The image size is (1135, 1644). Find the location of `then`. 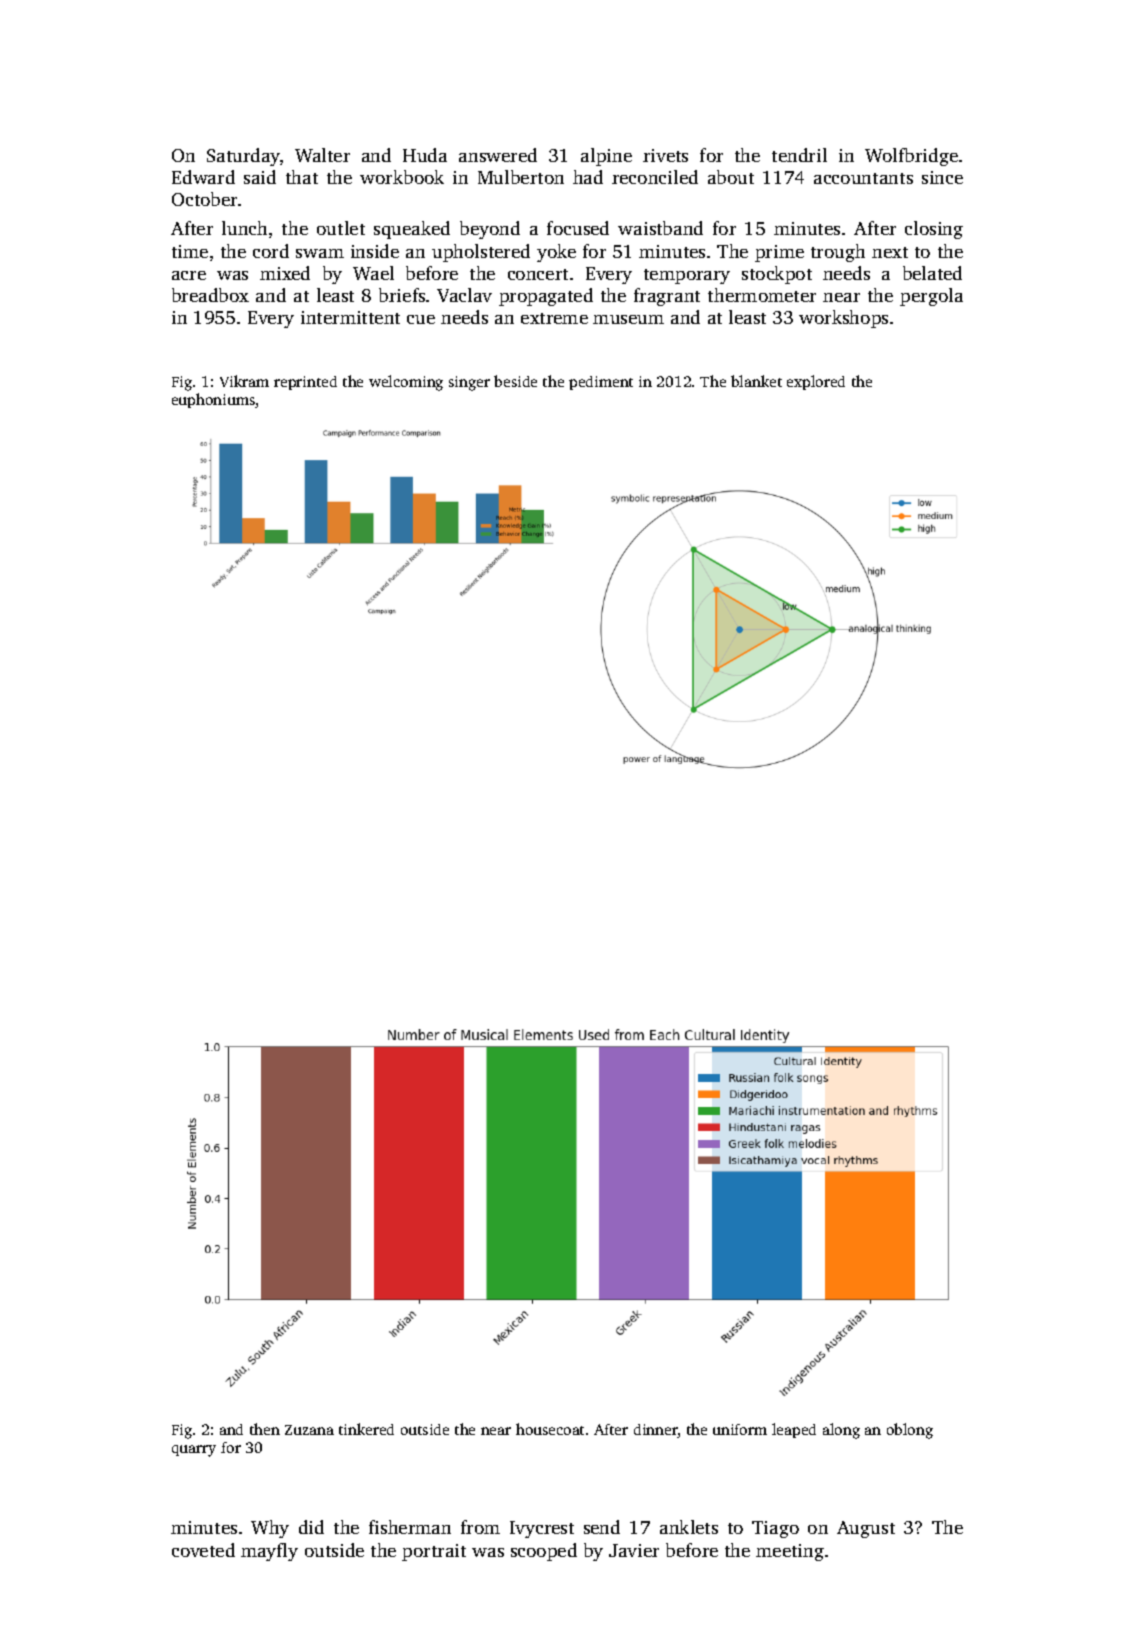

then is located at coordinates (265, 1429).
